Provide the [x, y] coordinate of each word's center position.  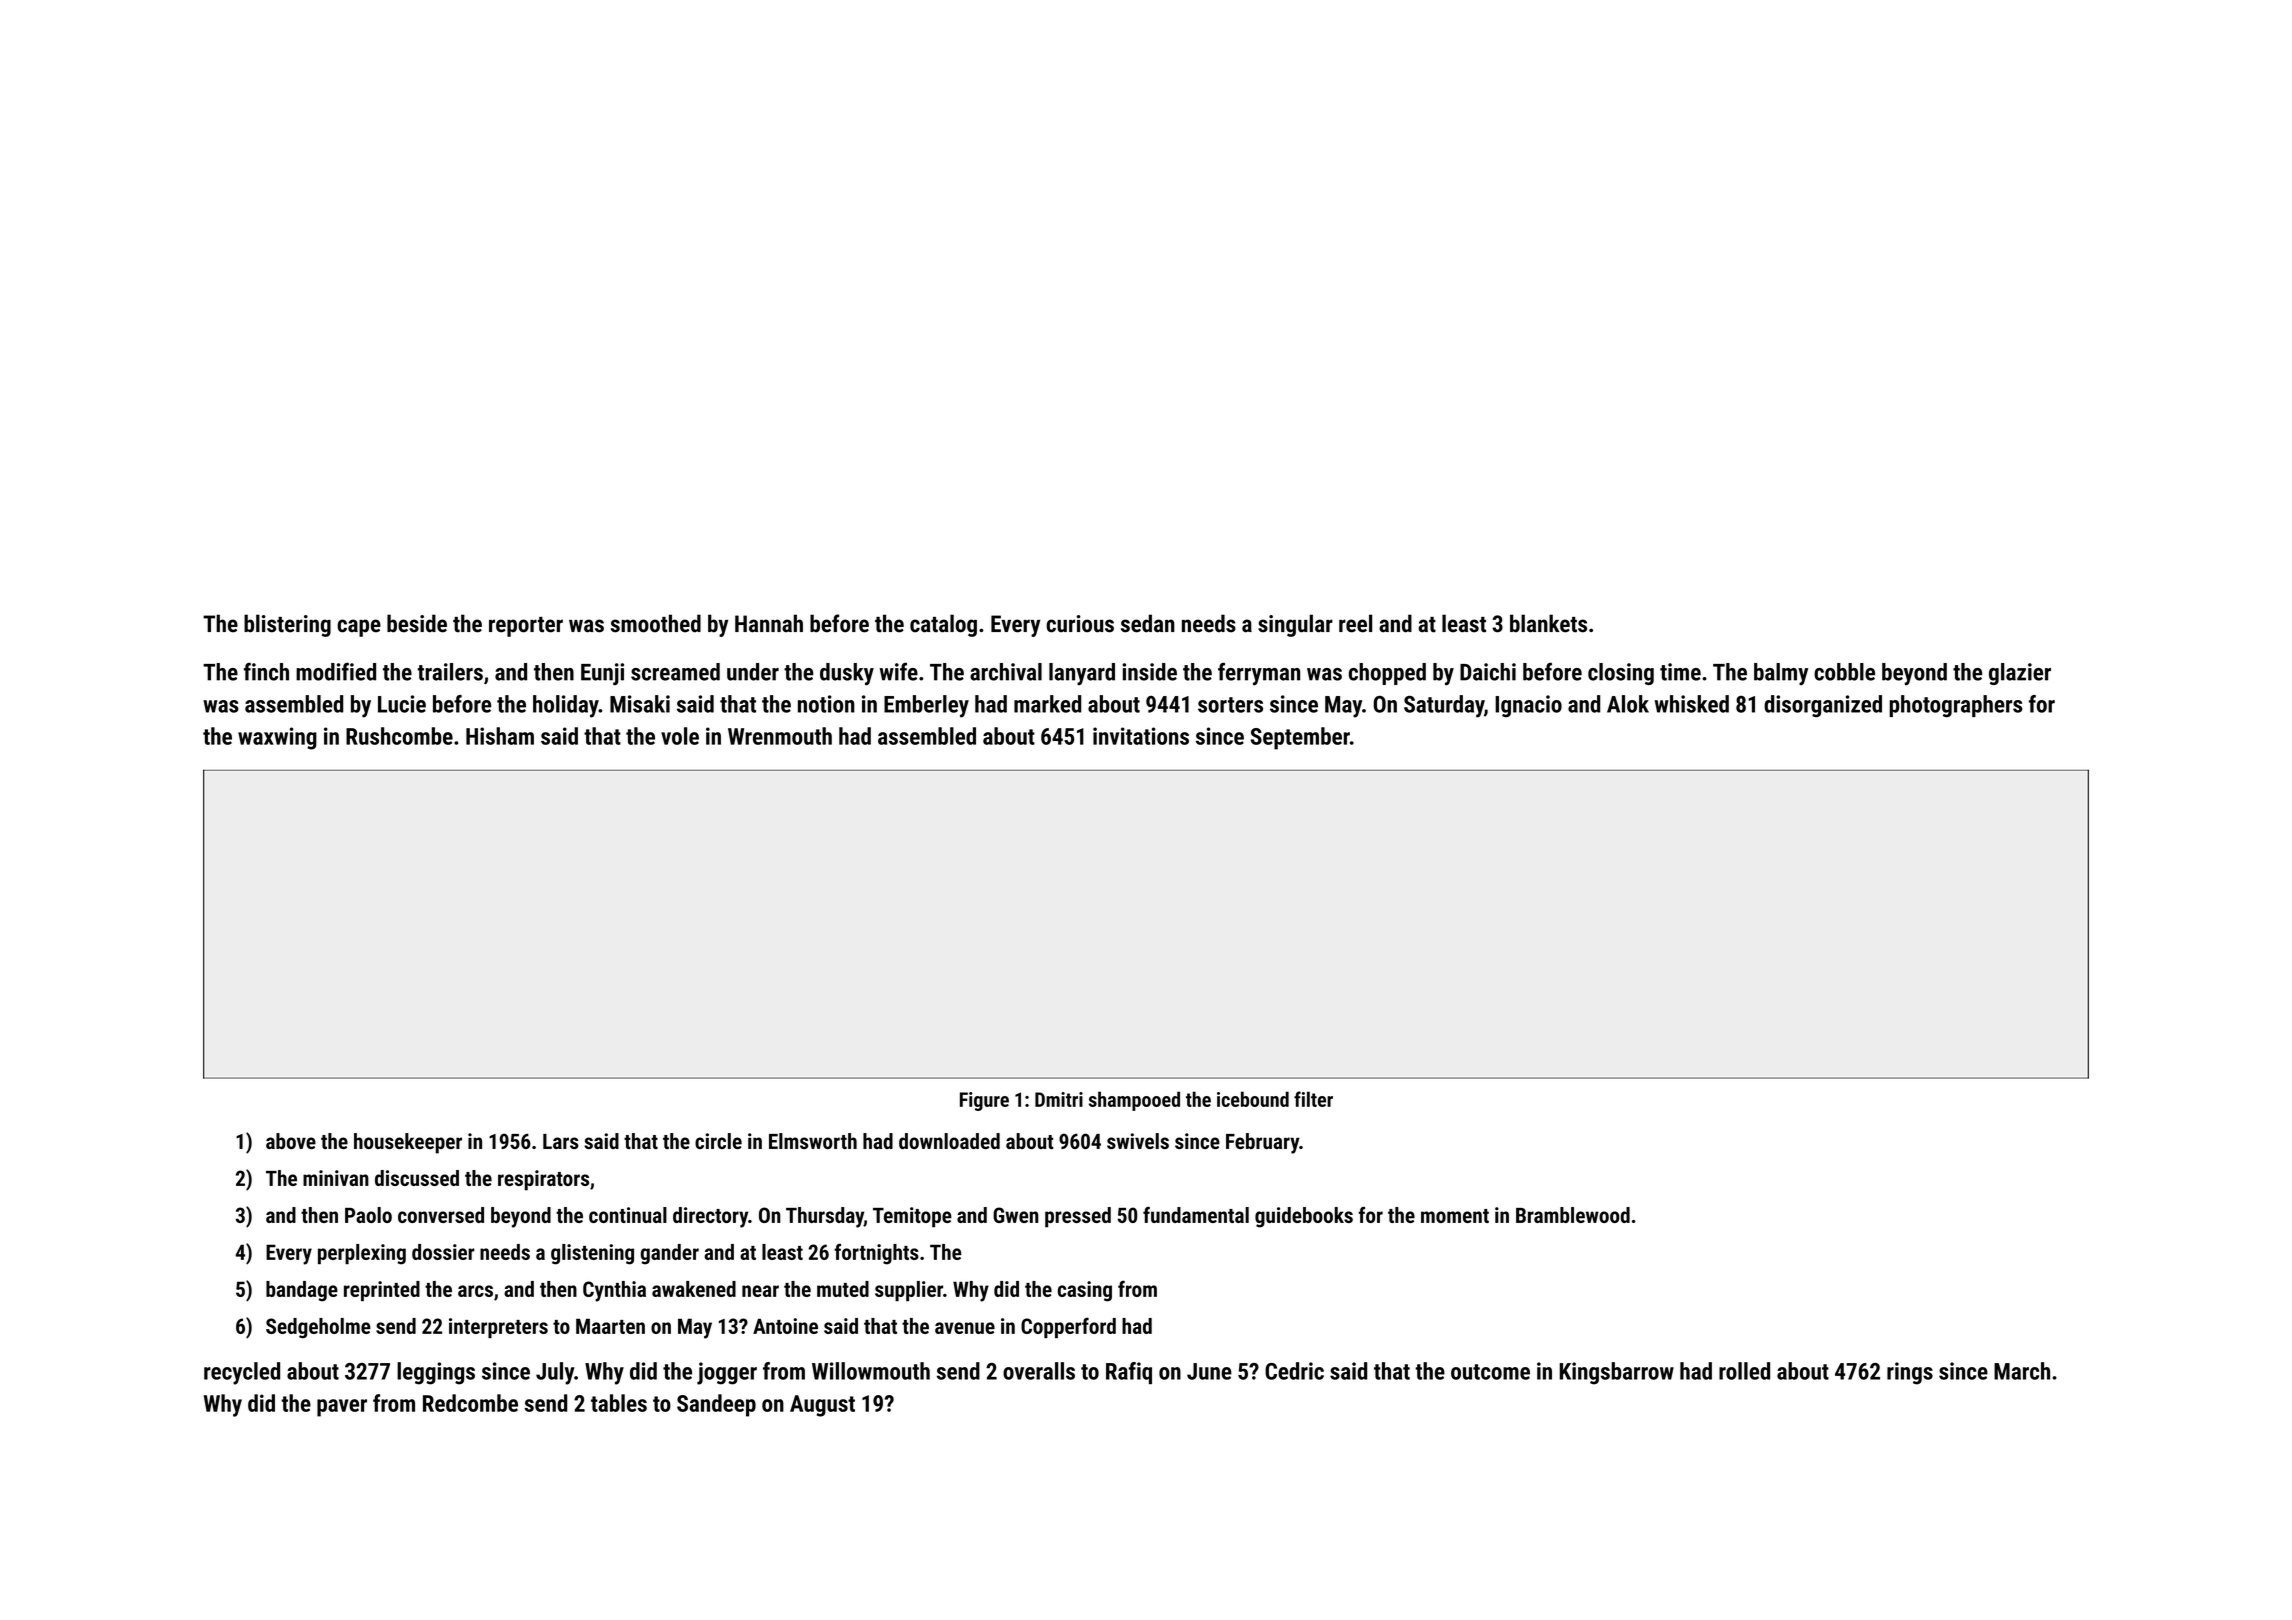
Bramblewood [1573, 1215]
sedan [1148, 623]
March [2022, 1371]
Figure [984, 1101]
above [291, 1141]
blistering [287, 625]
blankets [1548, 623]
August [822, 1406]
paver [342, 1408]
